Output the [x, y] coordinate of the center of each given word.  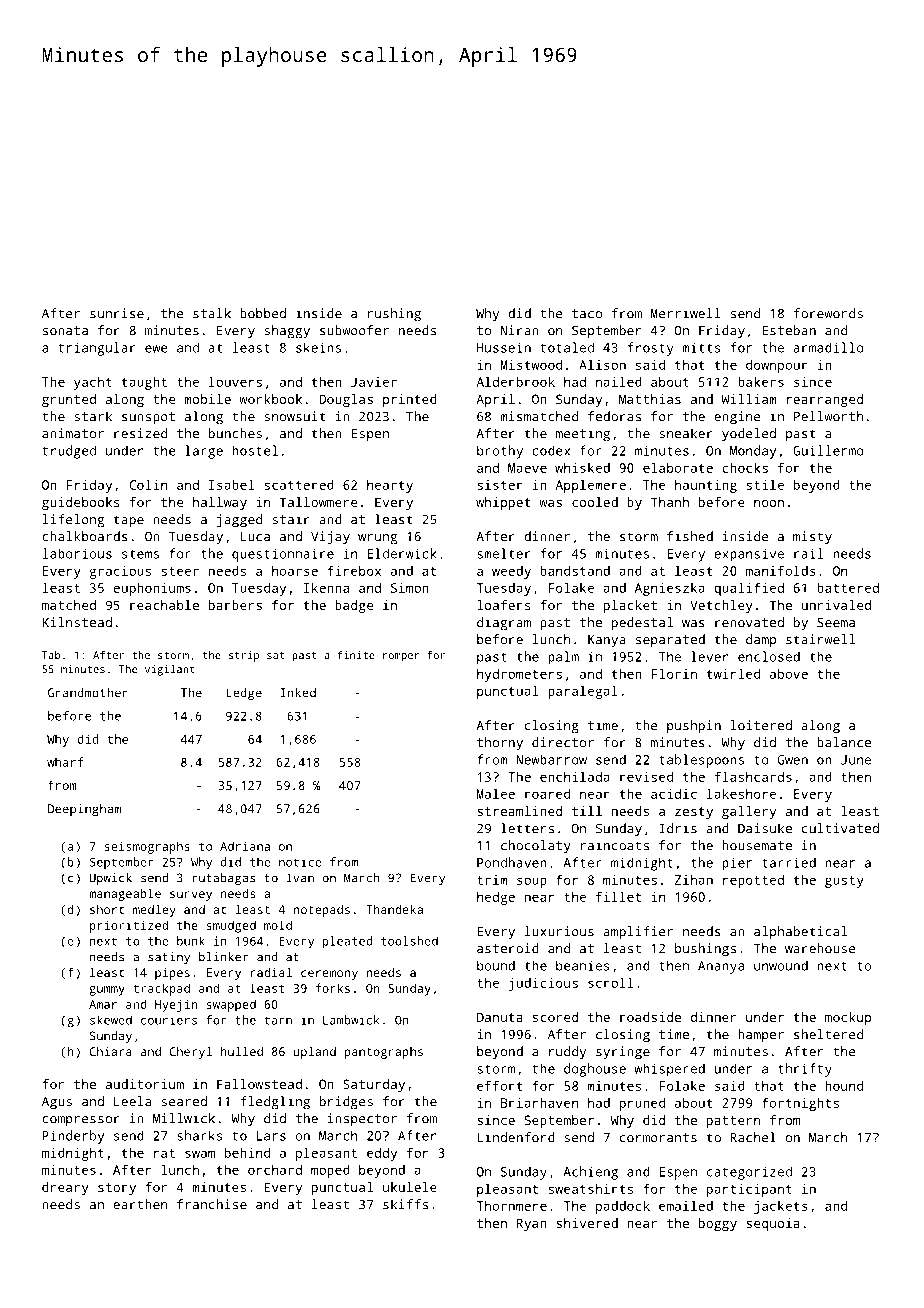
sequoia [773, 1224]
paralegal [583, 692]
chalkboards [85, 536]
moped [330, 1171]
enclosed [769, 656]
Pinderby [73, 1137]
